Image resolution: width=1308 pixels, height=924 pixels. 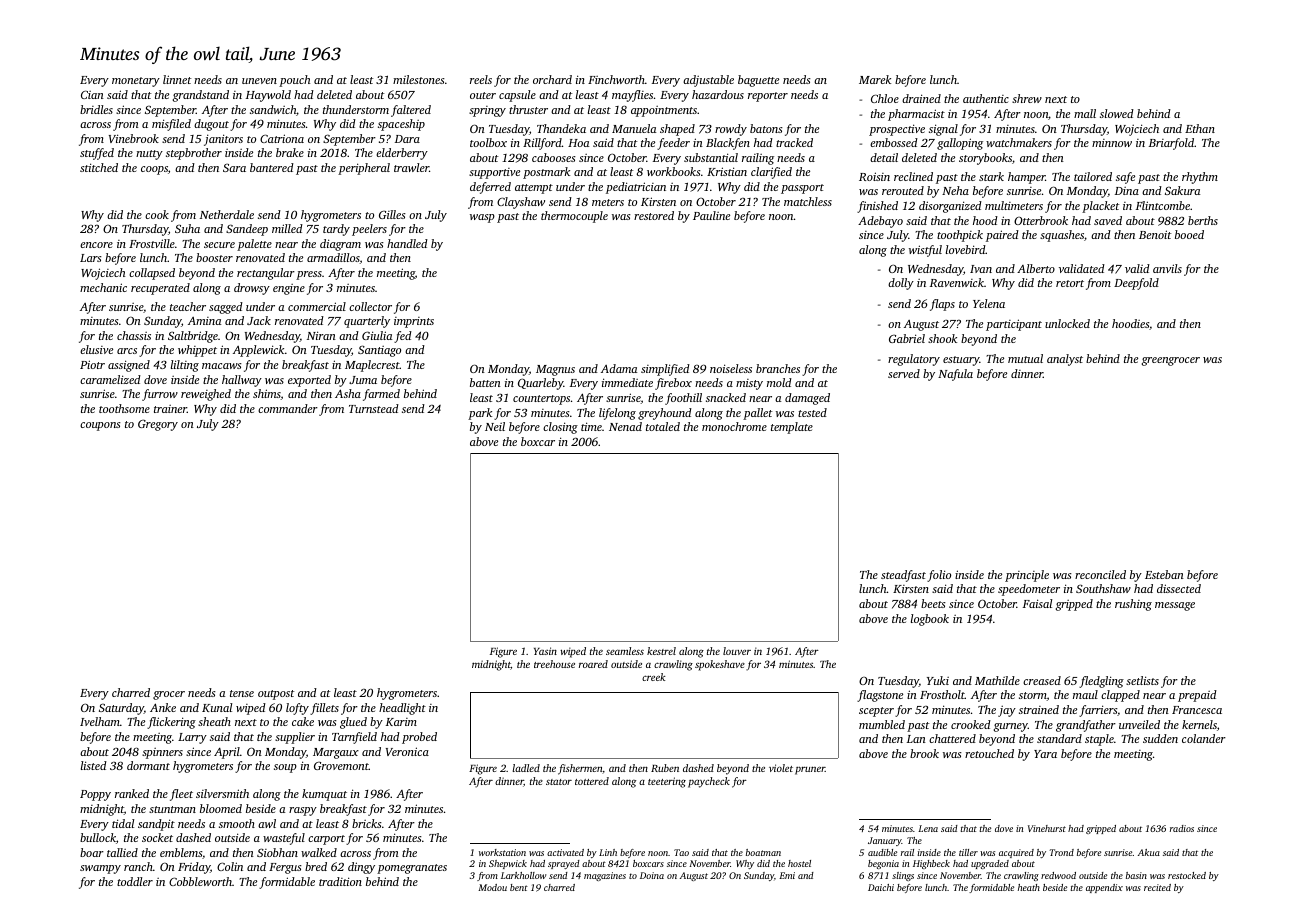 What do you see at coordinates (1100, 574) in the screenshot?
I see `reconciled` at bounding box center [1100, 574].
